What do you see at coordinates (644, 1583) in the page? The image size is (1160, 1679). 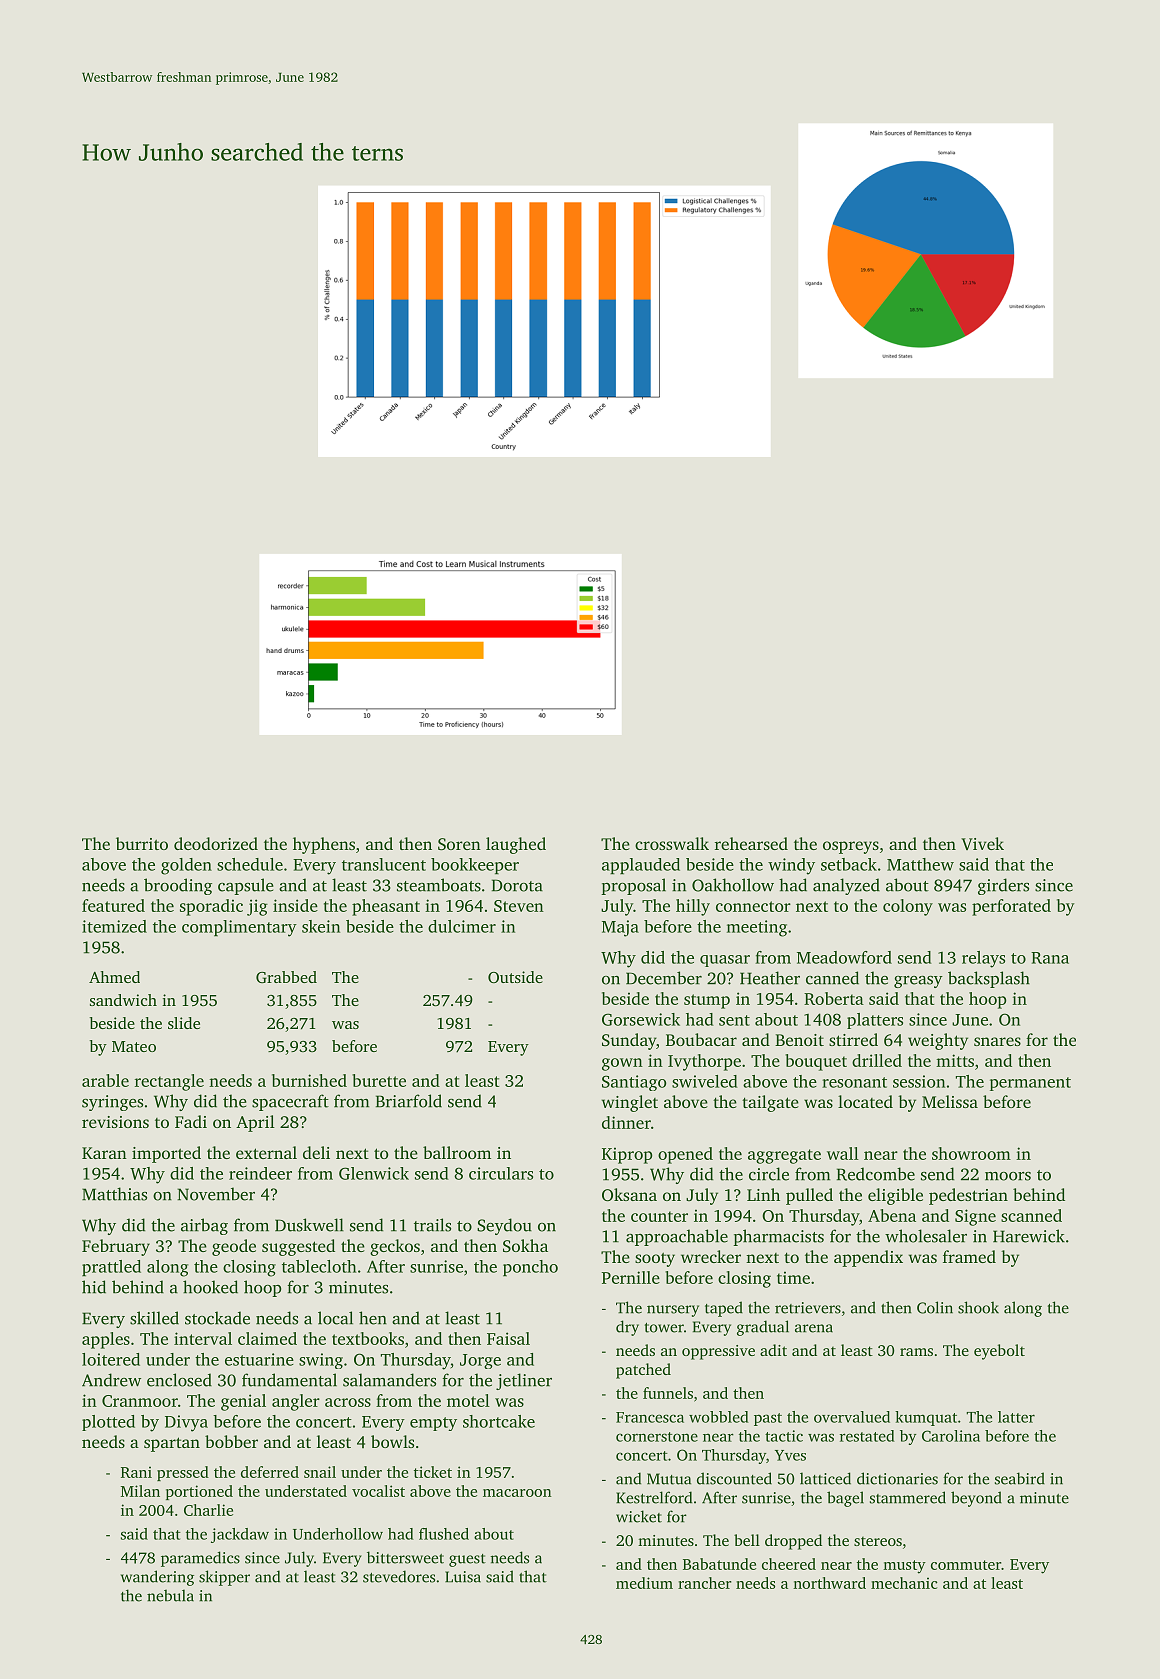 I see `medium` at bounding box center [644, 1583].
